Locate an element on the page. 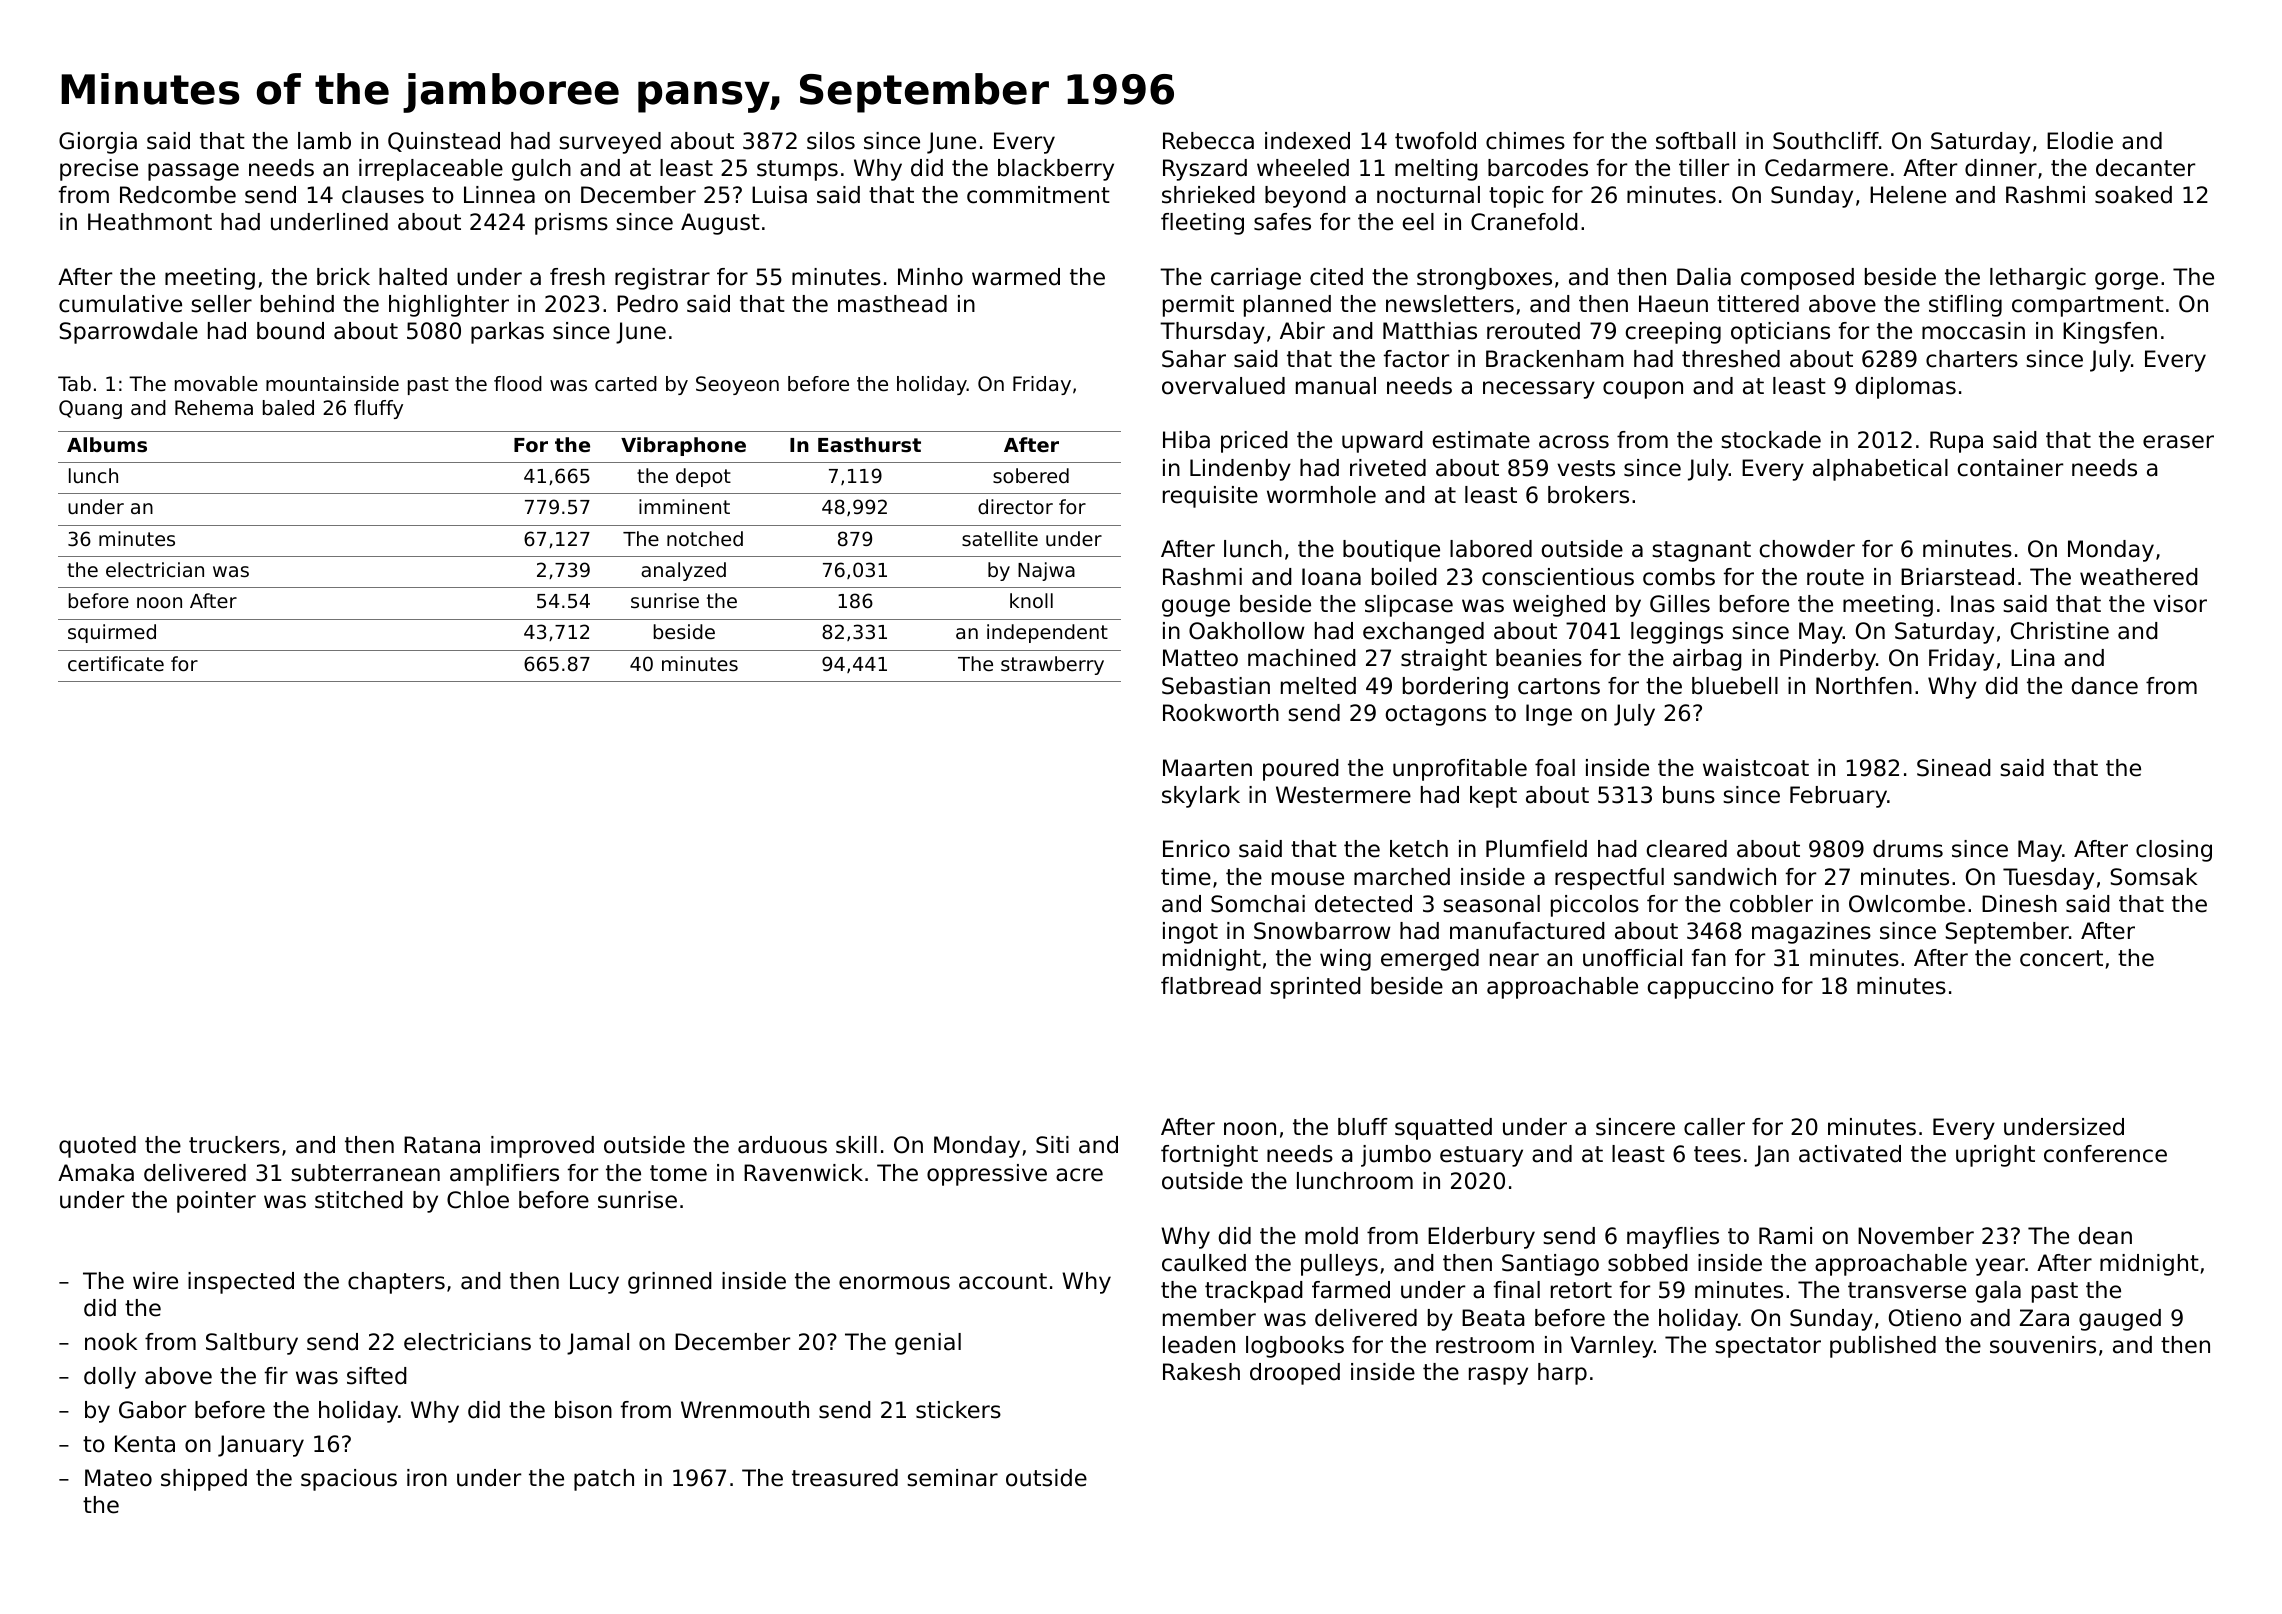 The width and height of the page is (2282, 1614). Sparrowdale is located at coordinates (129, 333).
